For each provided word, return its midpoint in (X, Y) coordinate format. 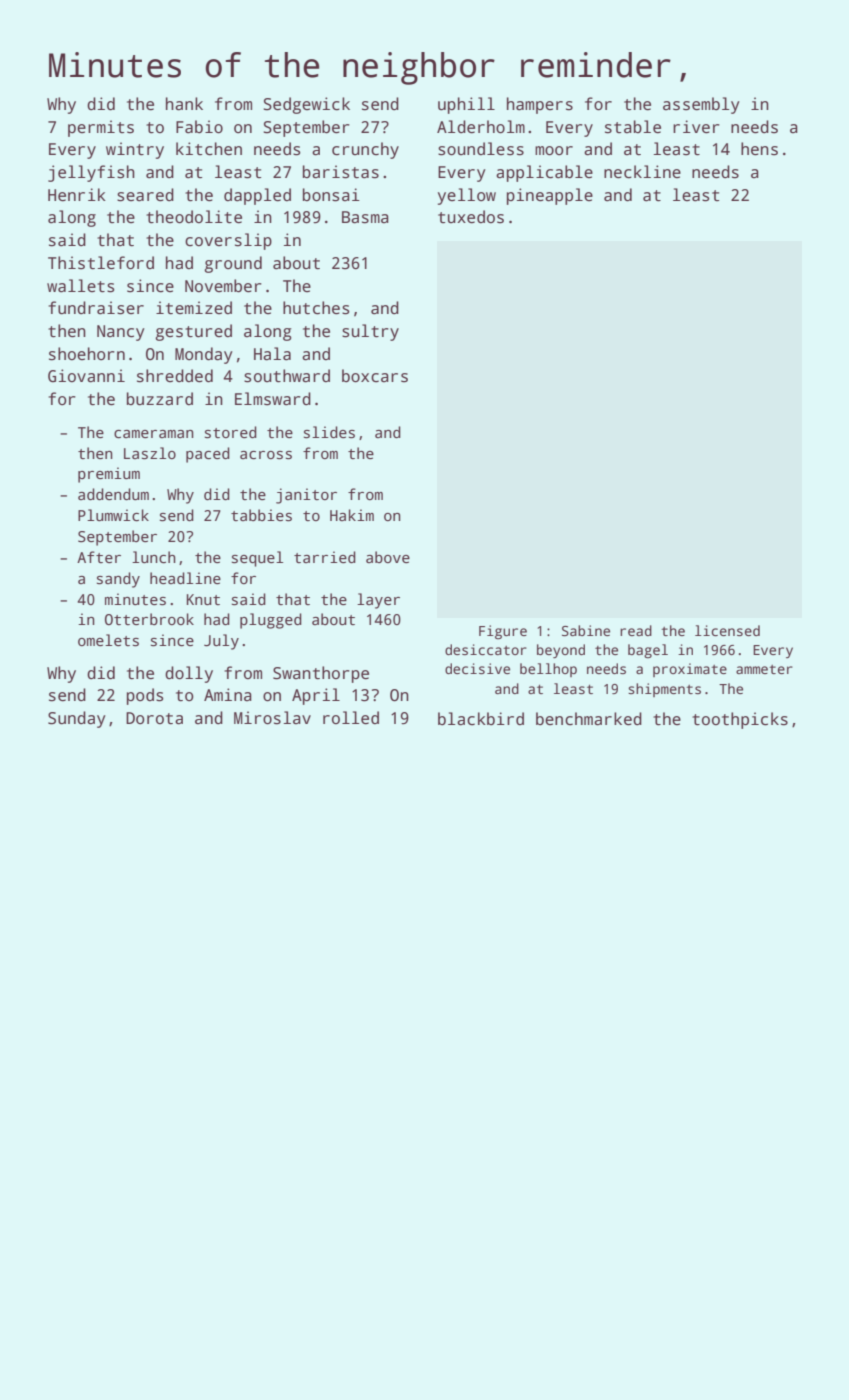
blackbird (481, 719)
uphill (466, 105)
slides (329, 432)
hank (184, 104)
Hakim (352, 515)
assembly (701, 105)
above (388, 557)
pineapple (550, 196)
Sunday (77, 719)
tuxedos (471, 217)
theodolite (194, 216)
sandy (118, 580)
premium (109, 475)
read (636, 630)
